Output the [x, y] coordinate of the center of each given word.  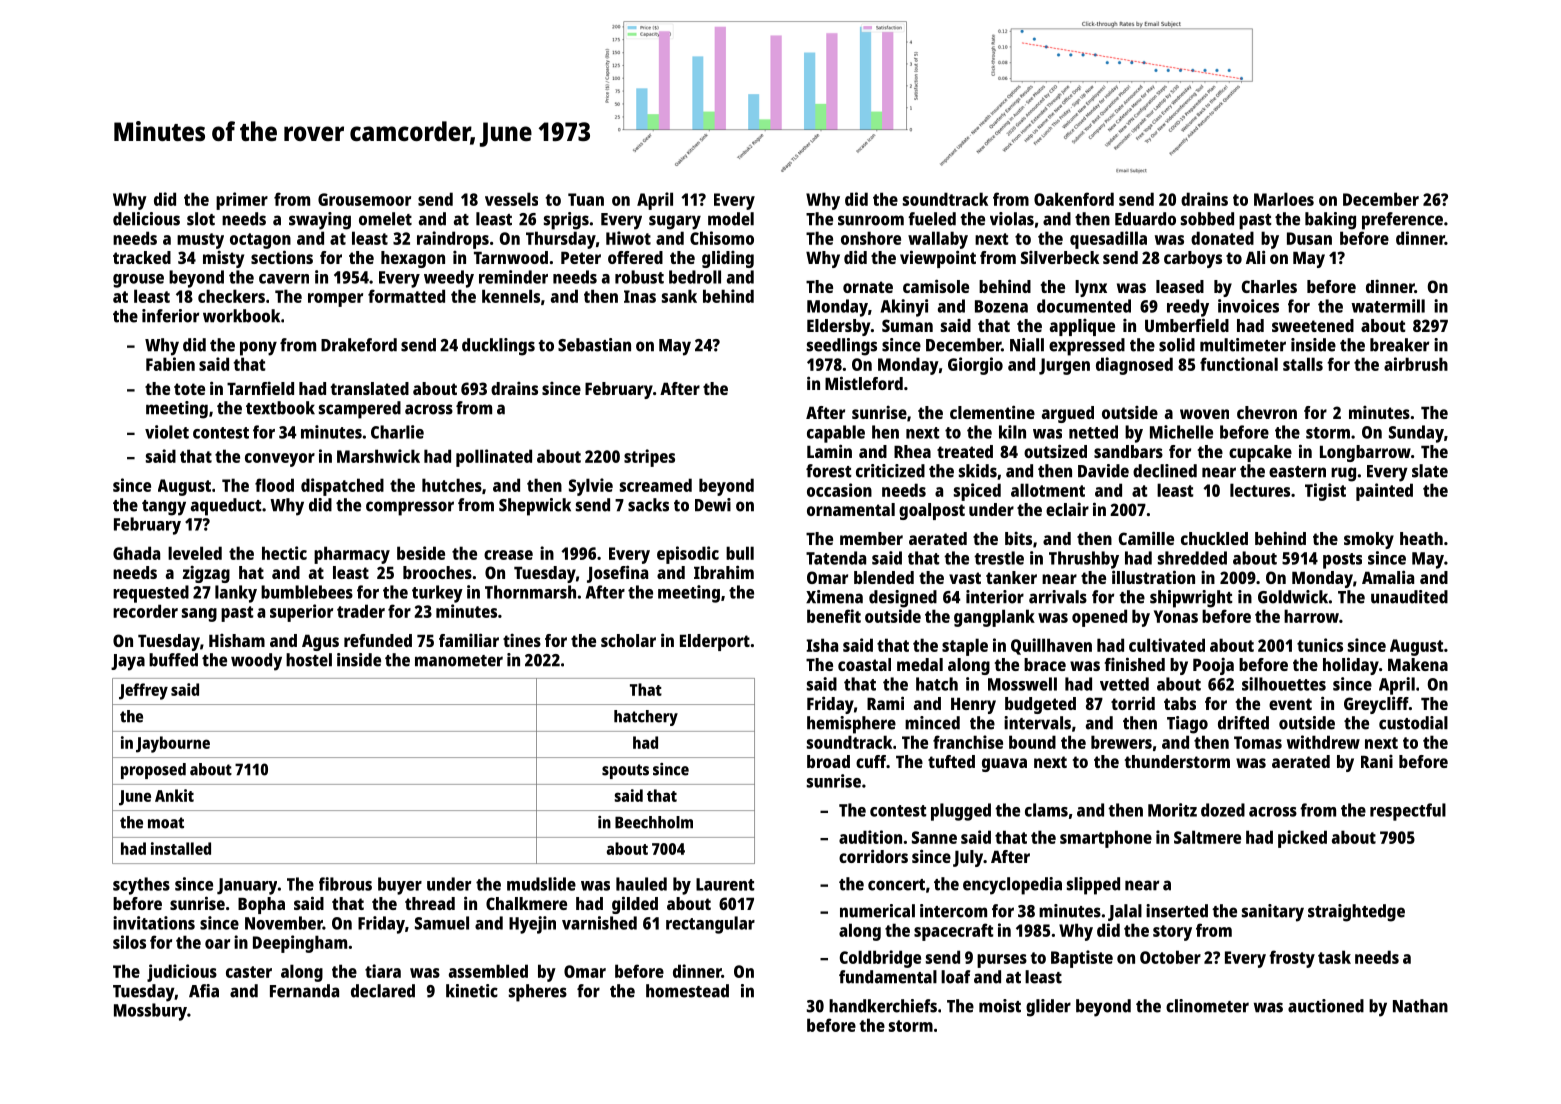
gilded [635, 905]
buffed [173, 660]
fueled [932, 219]
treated [965, 451]
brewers [1121, 742]
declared [383, 991]
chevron [1267, 412]
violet [167, 432]
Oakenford [1074, 199]
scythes [141, 886]
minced [932, 723]
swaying [320, 221]
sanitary [1273, 913]
